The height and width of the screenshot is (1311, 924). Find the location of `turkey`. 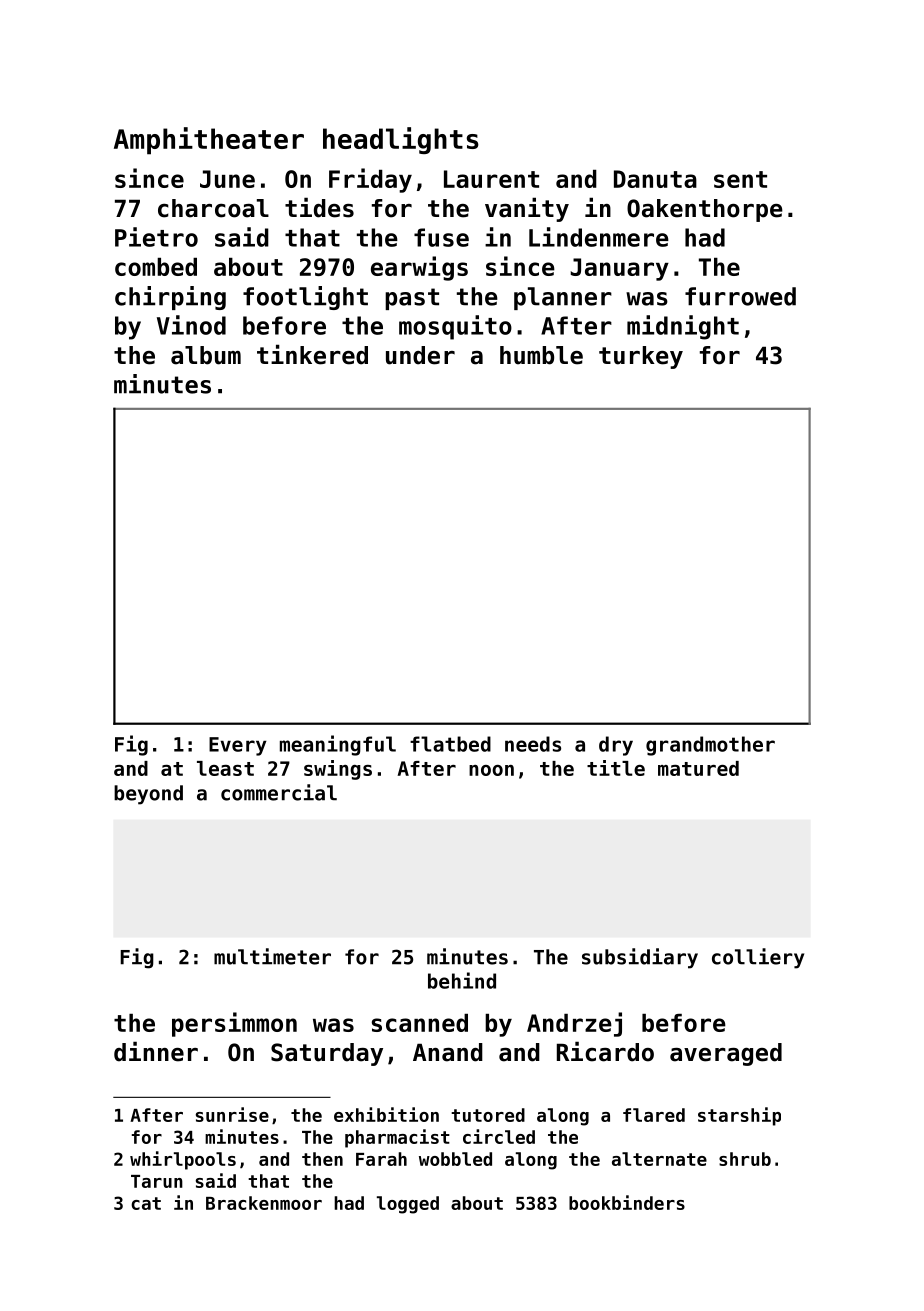

turkey is located at coordinates (641, 357).
